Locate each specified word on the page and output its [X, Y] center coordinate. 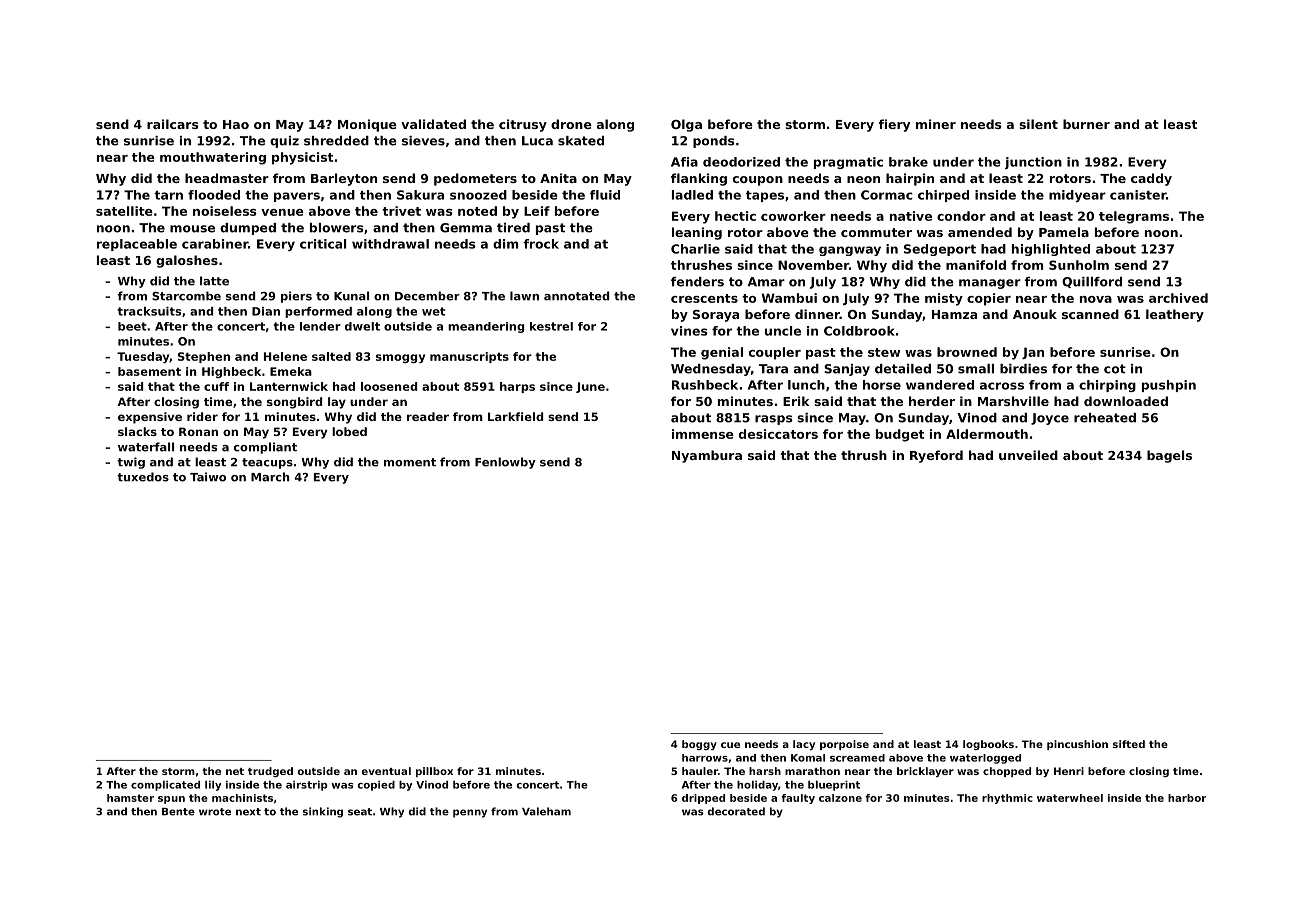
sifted [1129, 744]
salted [331, 356]
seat [360, 812]
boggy [699, 745]
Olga [686, 125]
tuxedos [143, 477]
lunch [806, 385]
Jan [1033, 353]
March [270, 477]
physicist [302, 158]
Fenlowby [505, 463]
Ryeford [936, 456]
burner [1086, 124]
